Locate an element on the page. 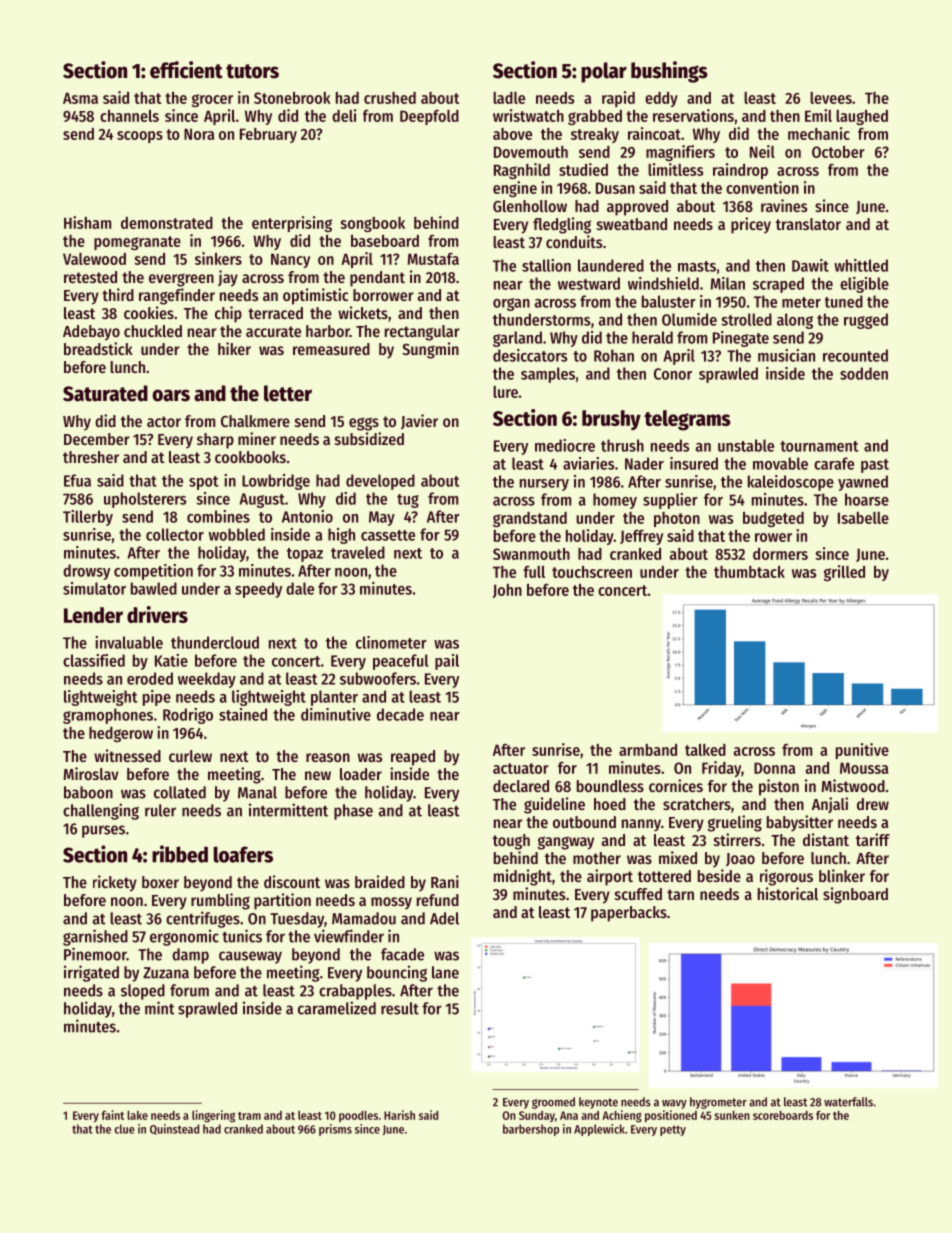 The image size is (952, 1233). groomed is located at coordinates (553, 1103).
